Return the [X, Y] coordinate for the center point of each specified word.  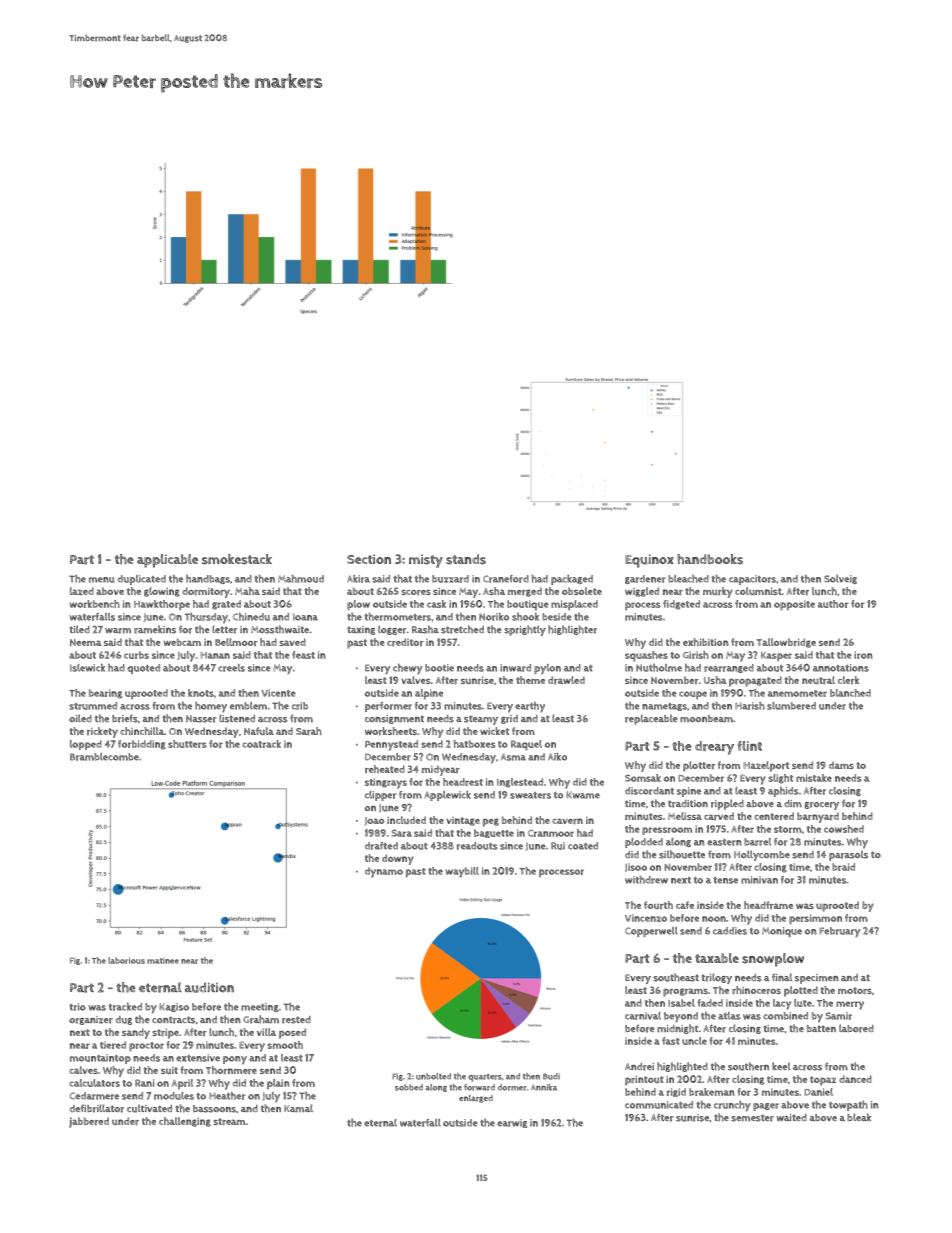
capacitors [752, 580]
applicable [167, 561]
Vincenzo [646, 918]
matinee [163, 960]
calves [83, 1070]
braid [843, 867]
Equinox [649, 561]
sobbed [409, 1087]
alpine [429, 694]
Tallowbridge [786, 643]
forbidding [142, 745]
